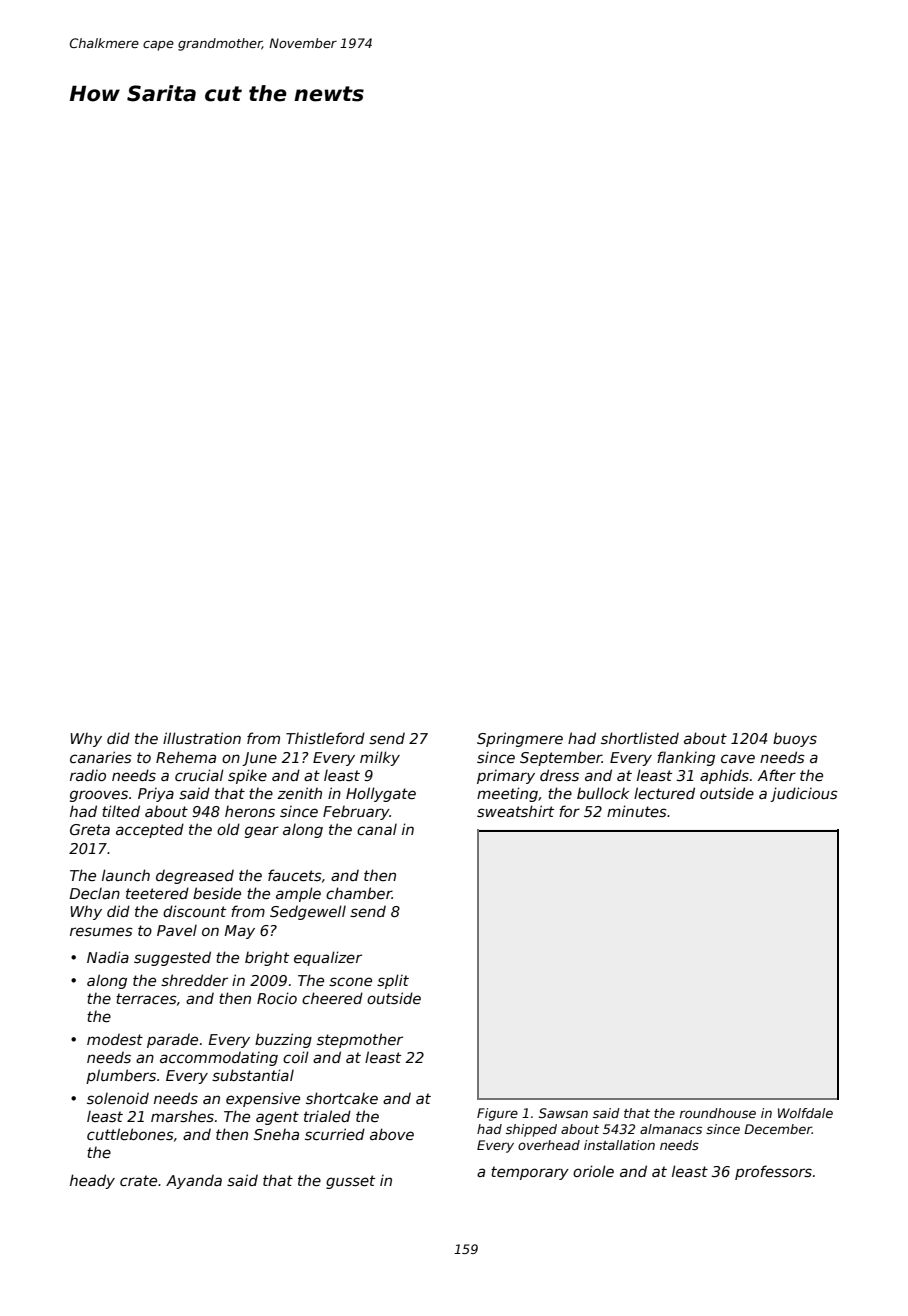 The width and height of the screenshot is (908, 1316). What do you see at coordinates (325, 738) in the screenshot?
I see `Thistleford` at bounding box center [325, 738].
